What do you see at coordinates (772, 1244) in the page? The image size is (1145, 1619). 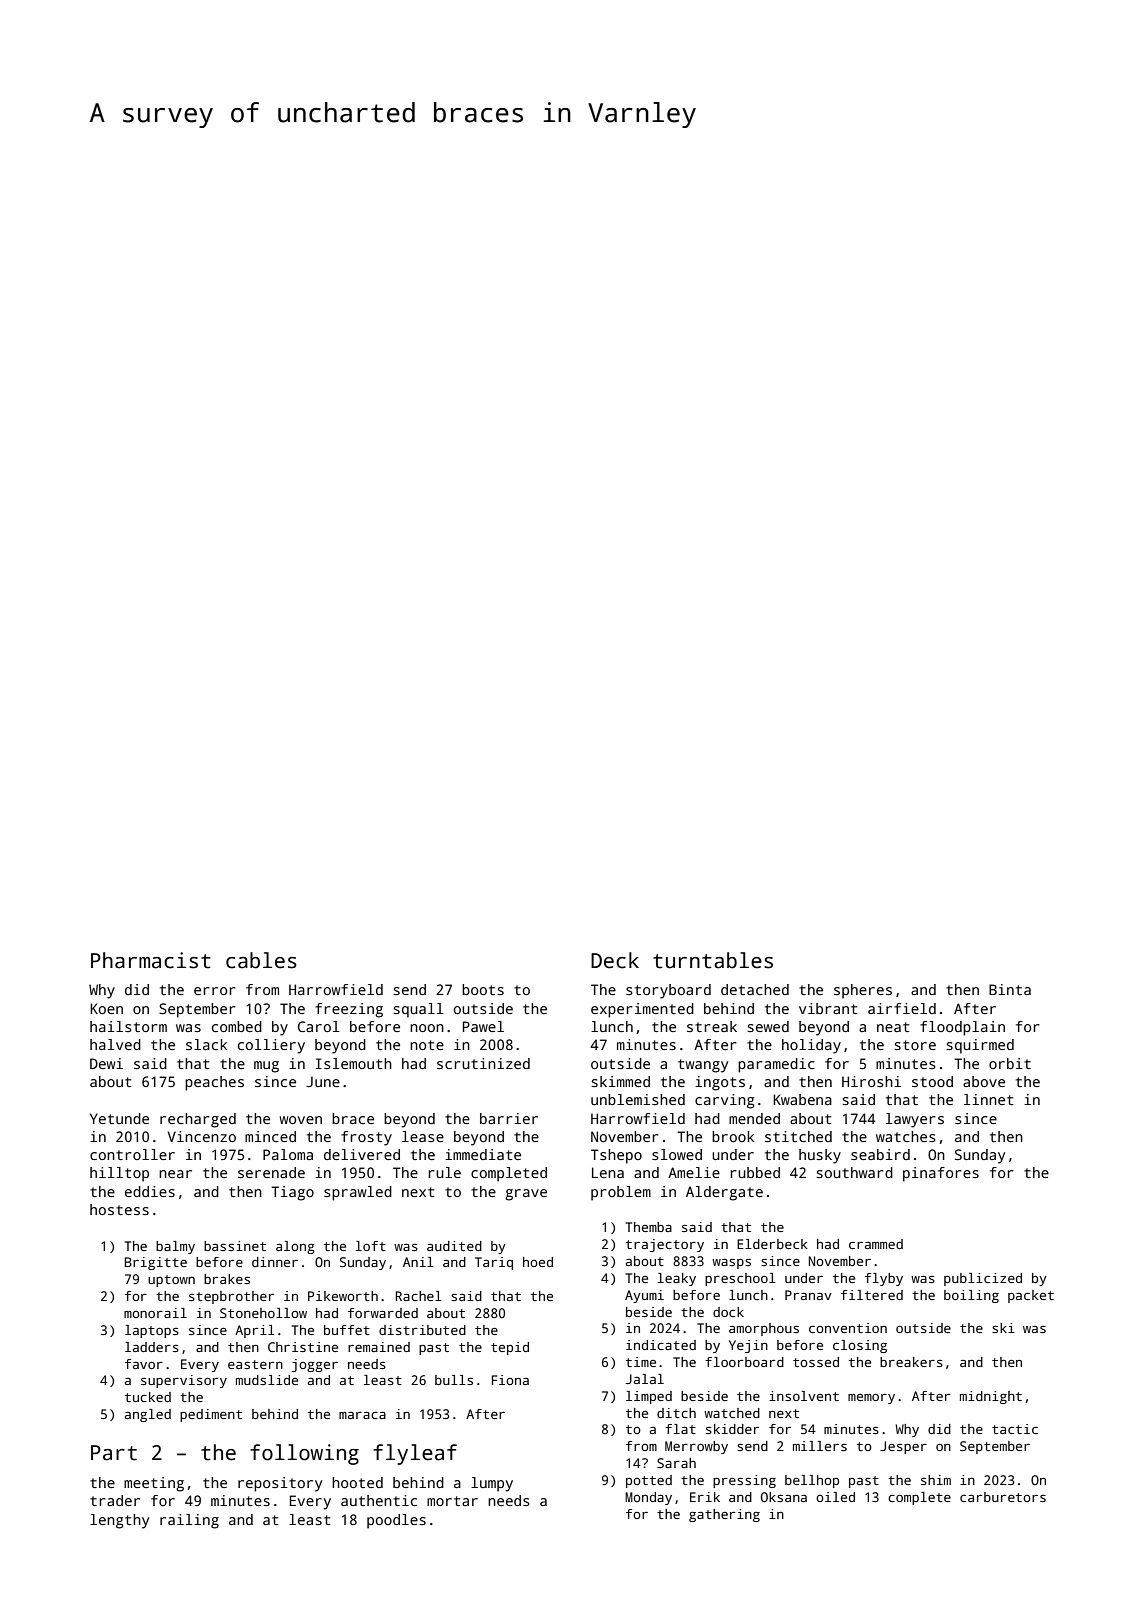 I see `Elderbeck` at bounding box center [772, 1244].
